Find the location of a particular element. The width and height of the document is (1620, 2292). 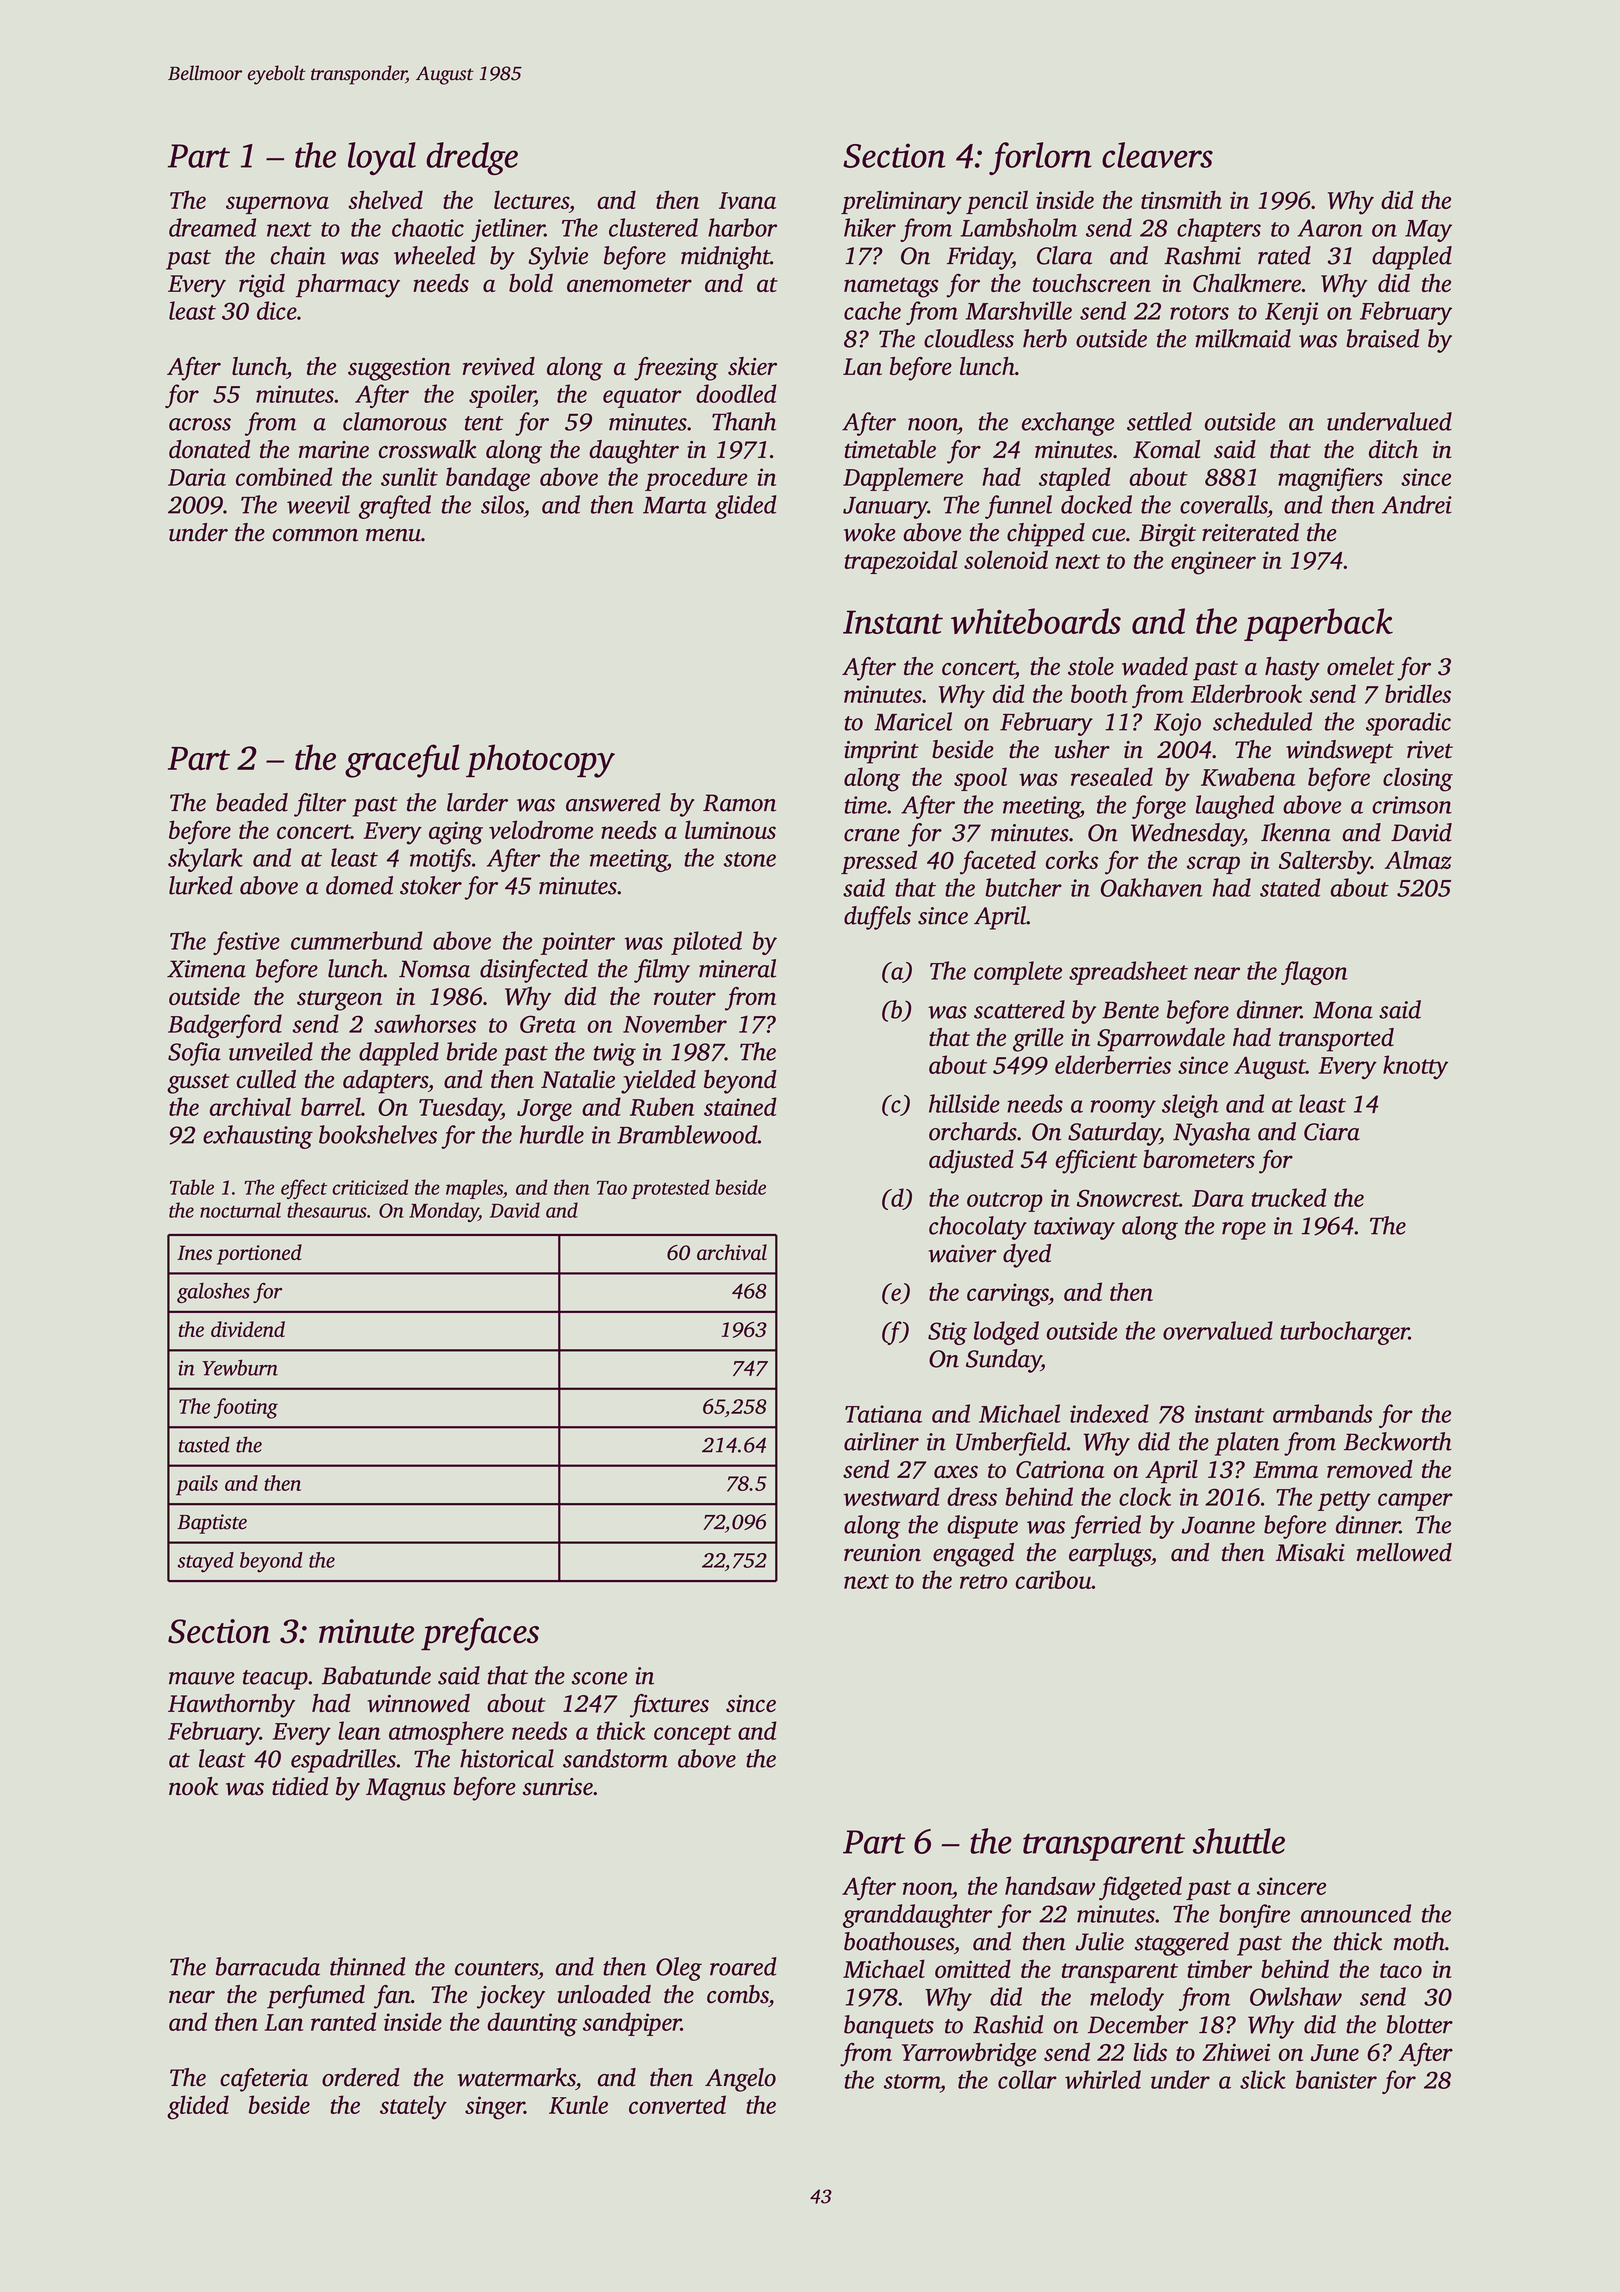

Ximena is located at coordinates (206, 969).
